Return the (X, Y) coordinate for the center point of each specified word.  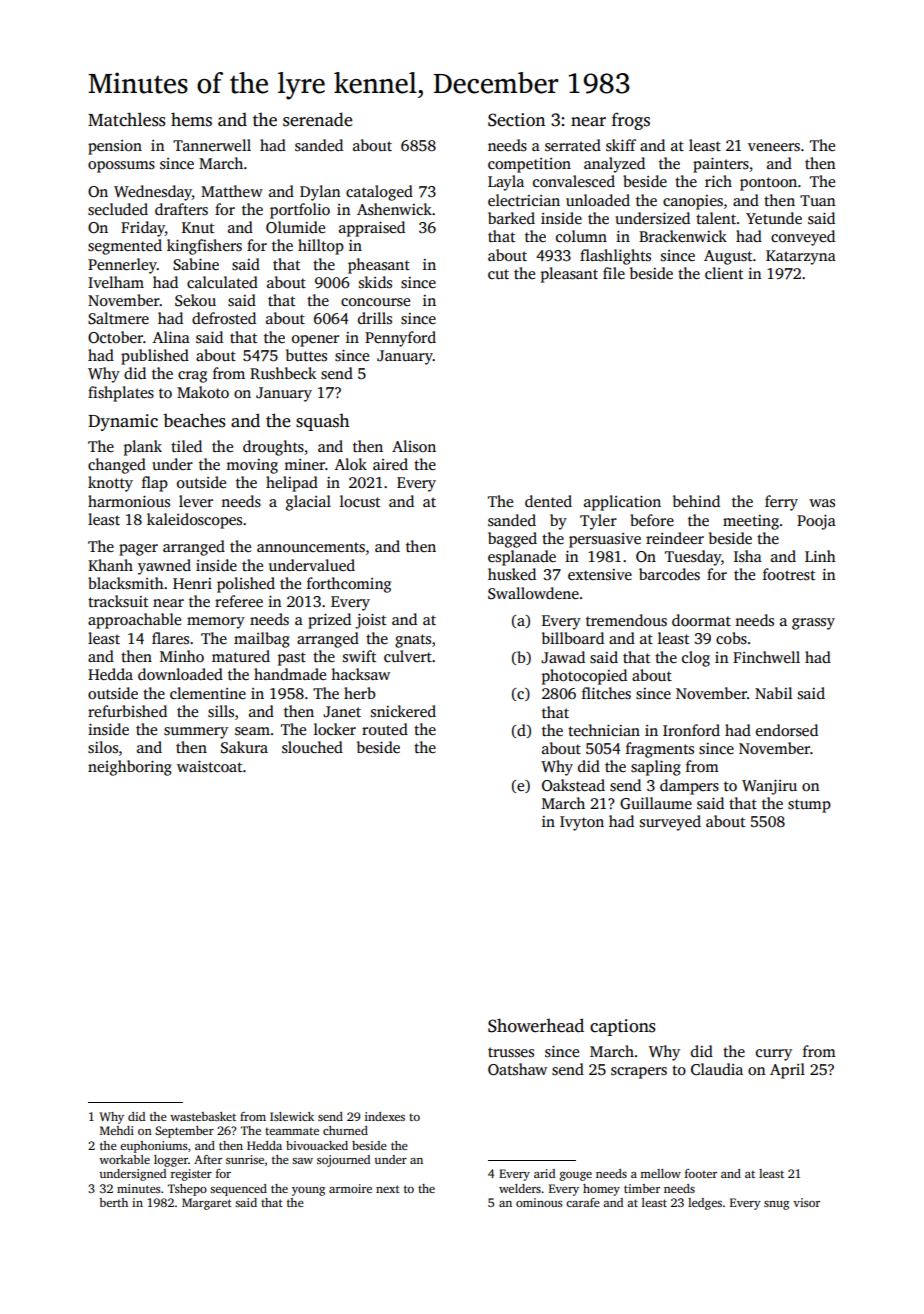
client (724, 273)
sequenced (238, 1190)
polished (246, 585)
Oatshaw (517, 1069)
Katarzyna (801, 257)
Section (516, 120)
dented (548, 501)
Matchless (127, 119)
